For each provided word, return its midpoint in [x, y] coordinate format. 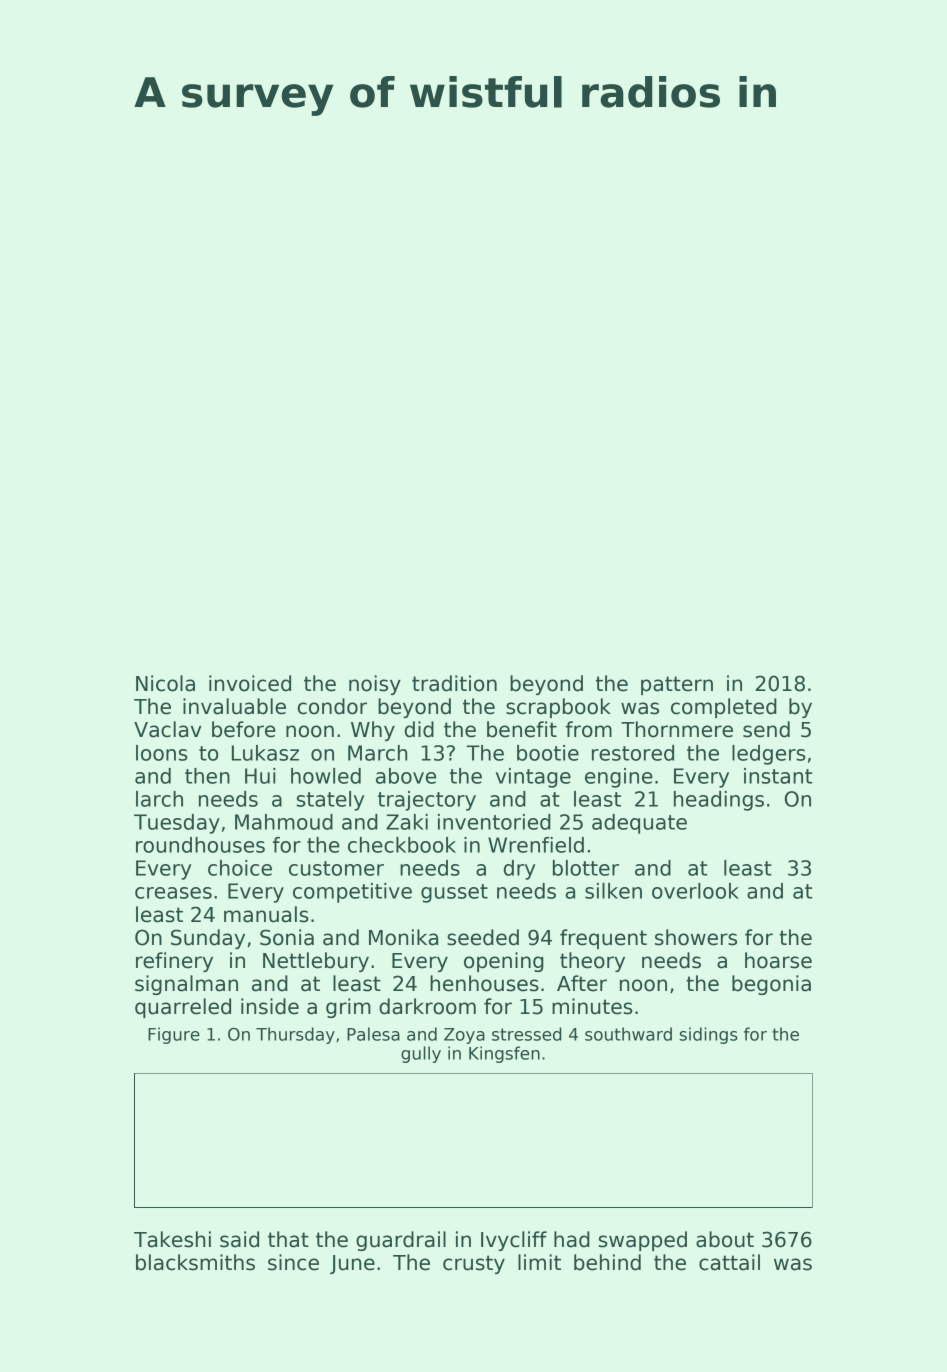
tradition [454, 683]
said [239, 1239]
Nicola [165, 683]
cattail [729, 1262]
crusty [474, 1264]
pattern [677, 685]
